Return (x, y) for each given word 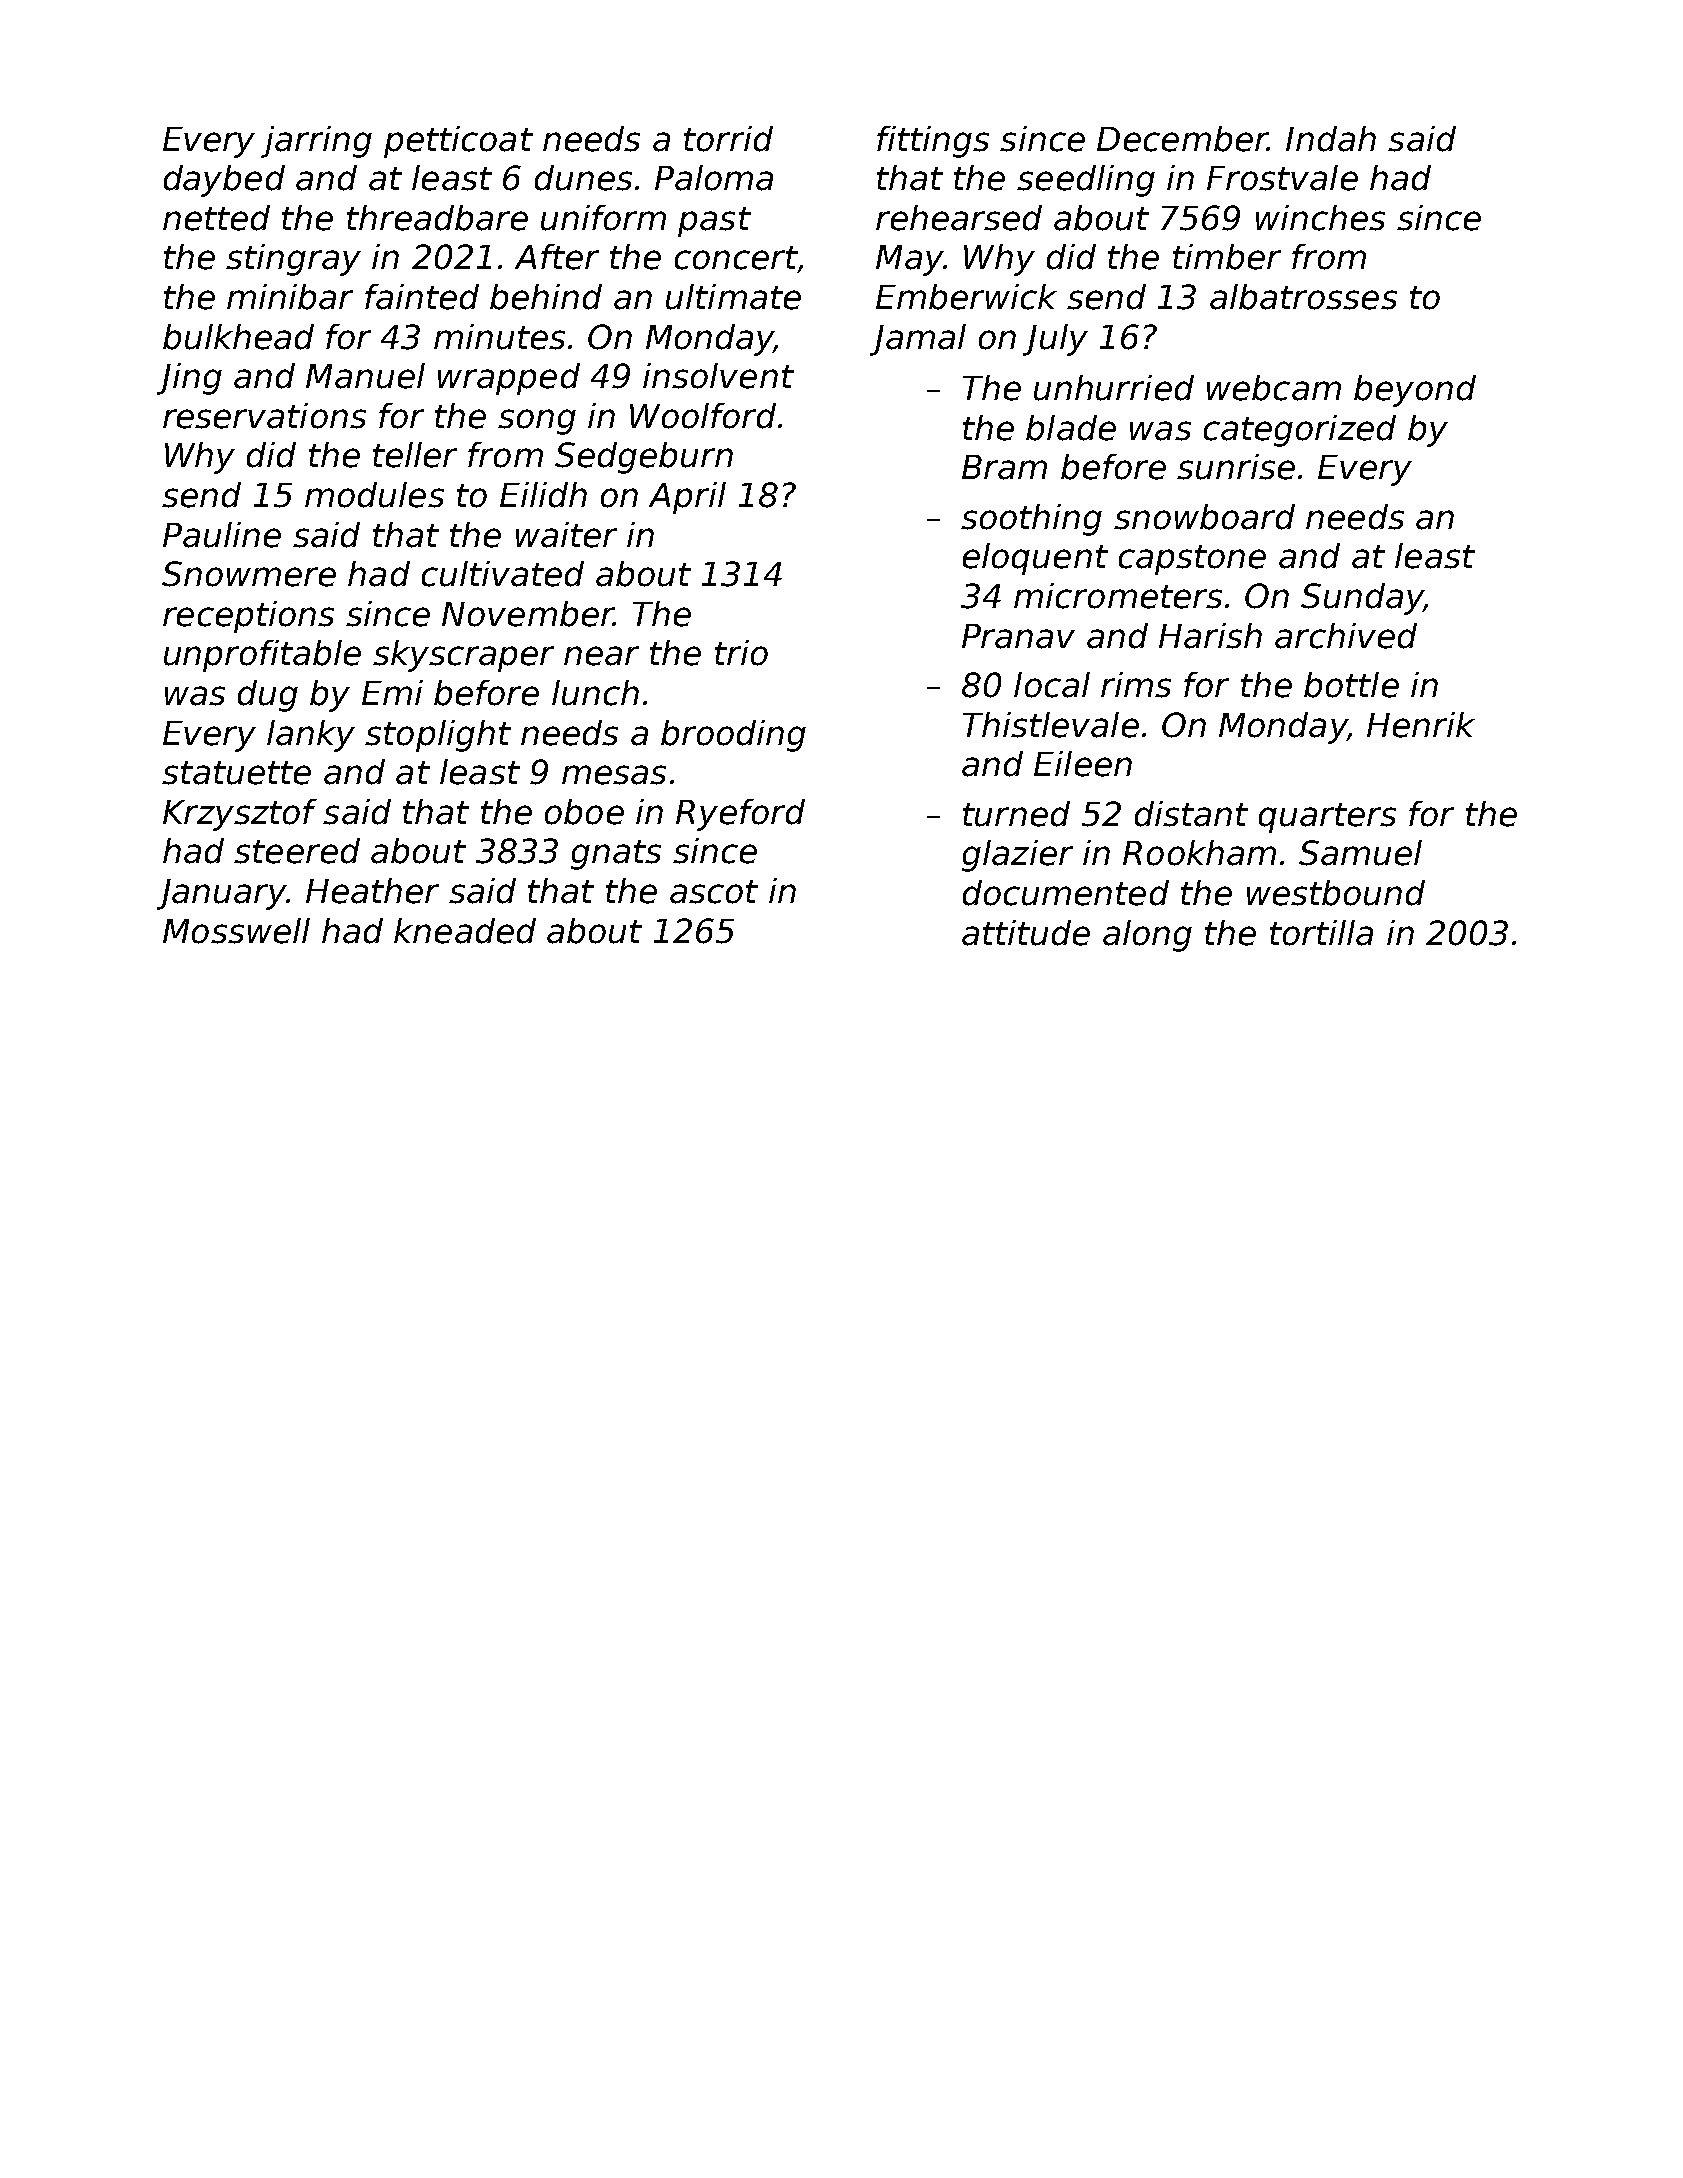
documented (1066, 893)
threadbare (437, 218)
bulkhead (238, 337)
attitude (1026, 933)
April (687, 498)
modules (374, 495)
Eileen (1083, 764)
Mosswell (236, 931)
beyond (1415, 391)
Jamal (918, 340)
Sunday (1362, 599)
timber (1227, 257)
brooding (733, 736)
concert (736, 258)
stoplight (438, 736)
